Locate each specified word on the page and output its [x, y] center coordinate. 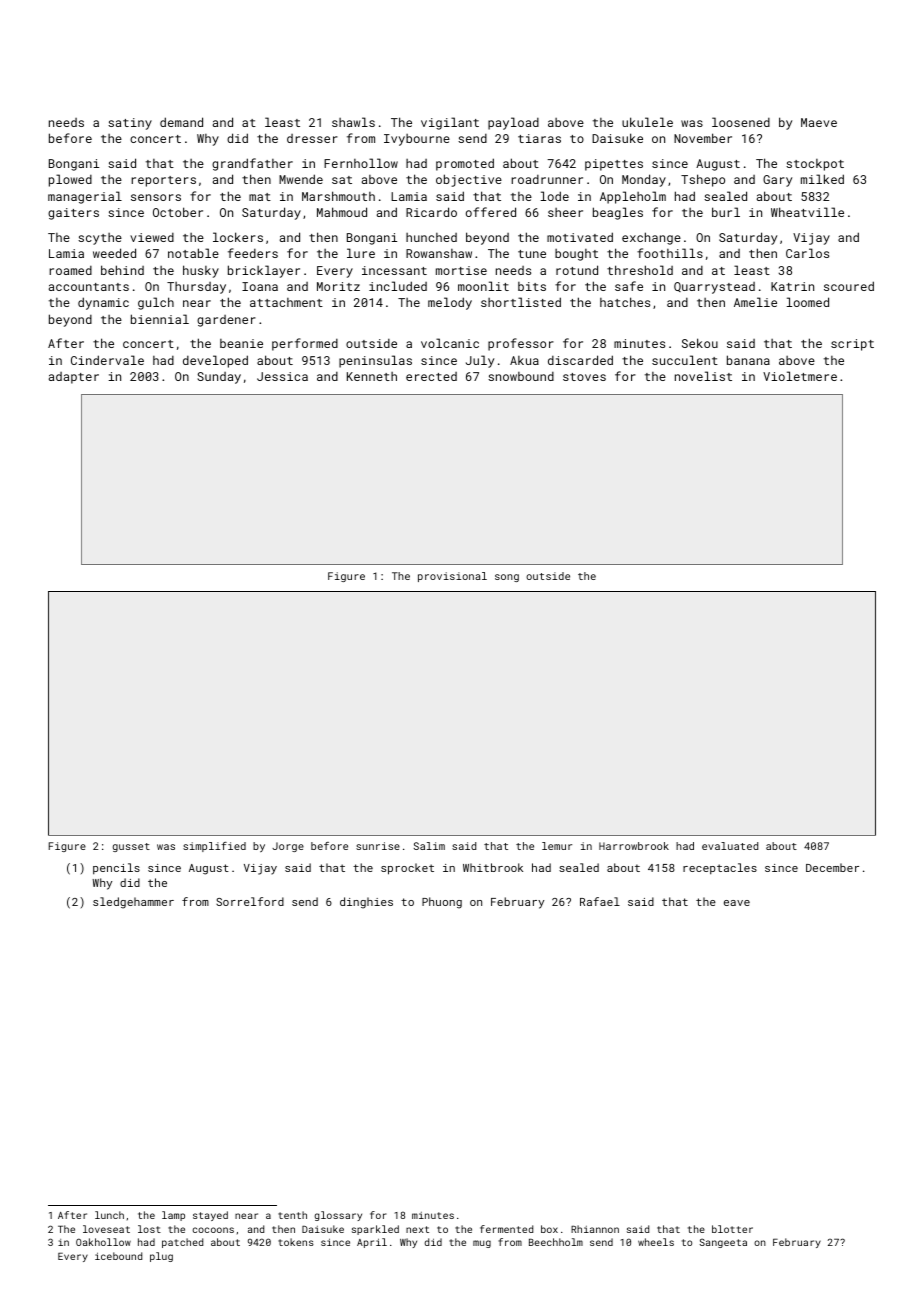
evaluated [730, 846]
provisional [452, 577]
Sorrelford [250, 901]
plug [161, 1257]
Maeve [819, 122]
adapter [74, 378]
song [507, 578]
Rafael [600, 901]
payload [513, 123]
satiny [130, 124]
